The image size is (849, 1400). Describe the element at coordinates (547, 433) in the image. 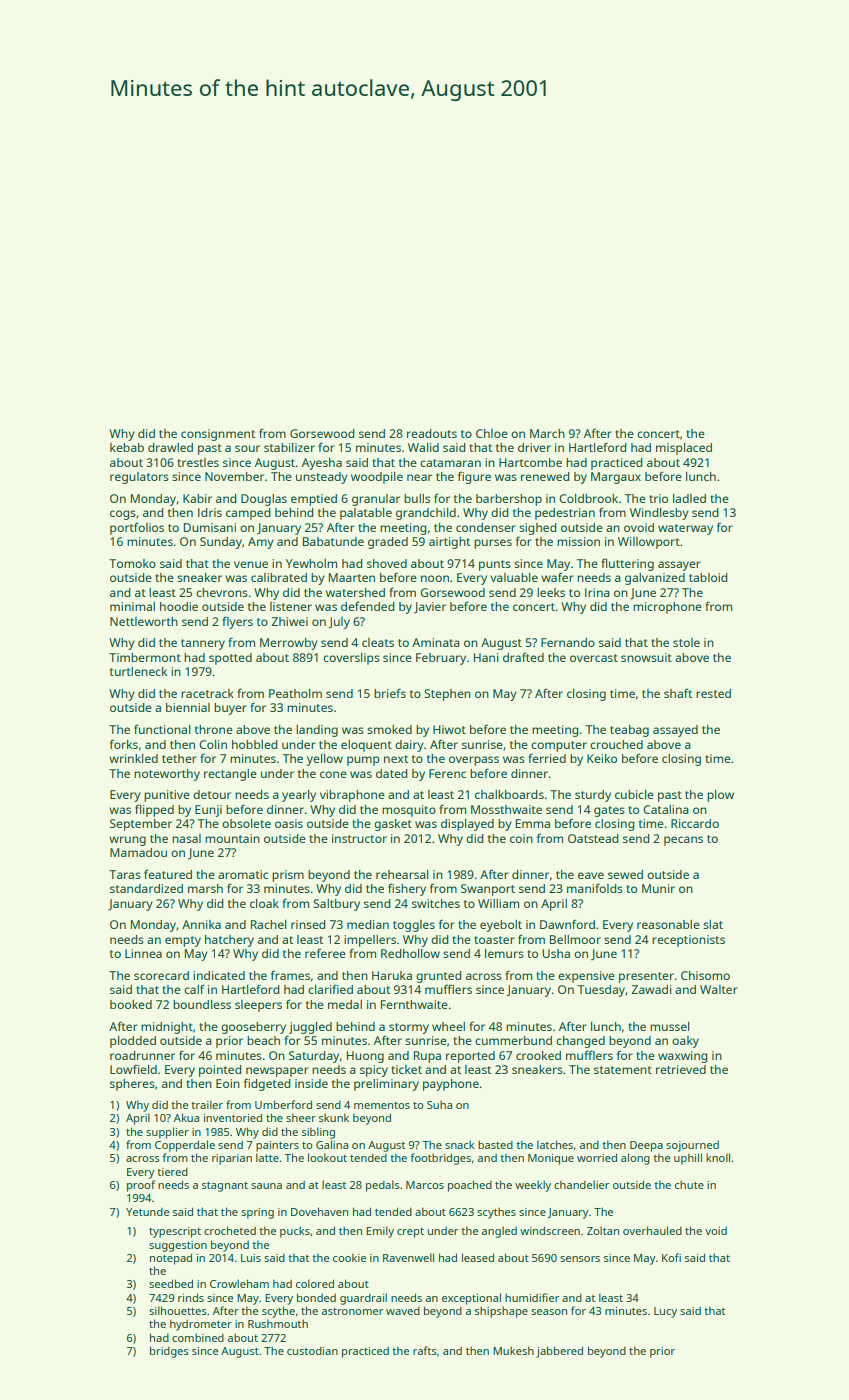

I see `March` at that location.
